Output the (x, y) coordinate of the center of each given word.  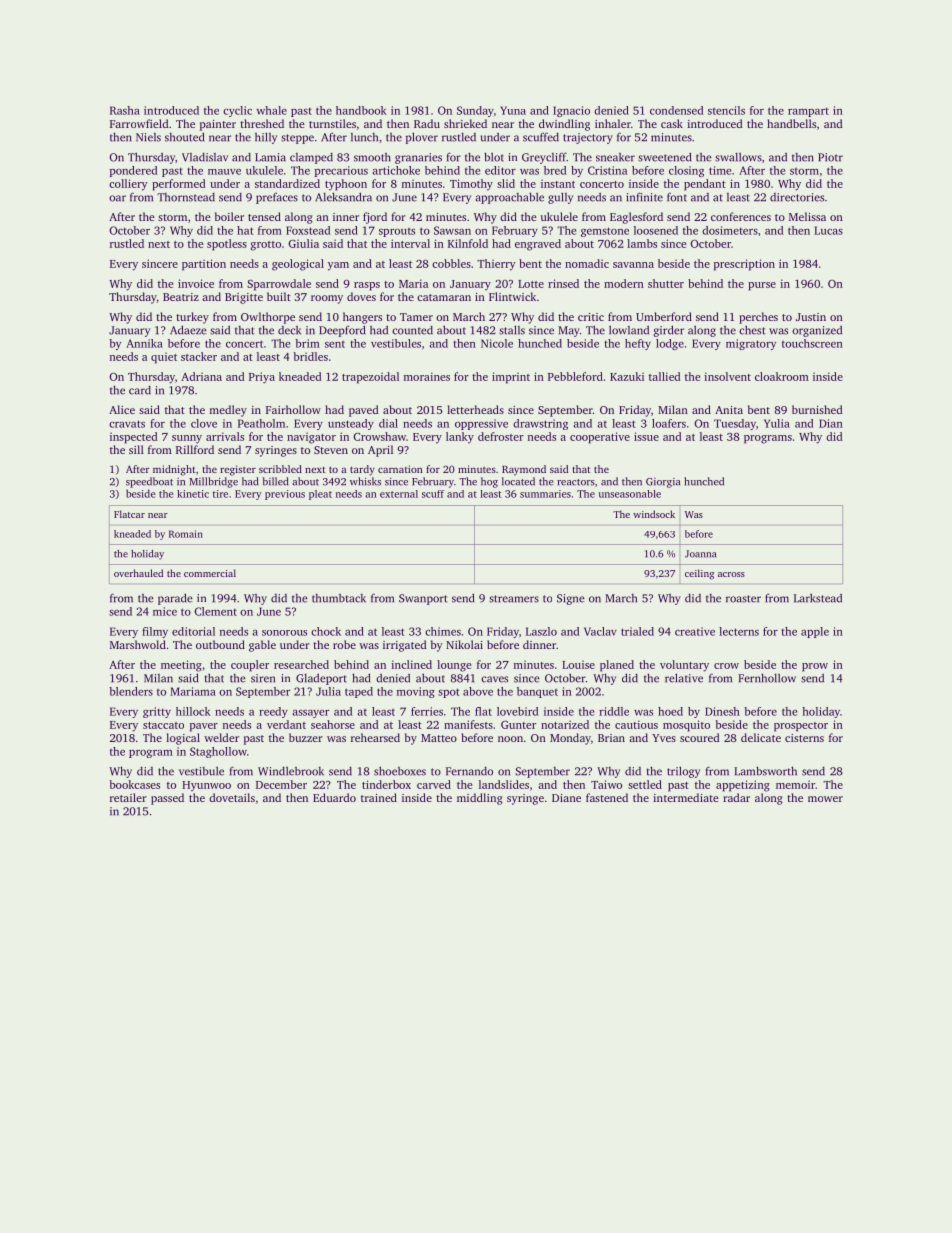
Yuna (513, 110)
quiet (164, 358)
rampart (808, 112)
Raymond (524, 470)
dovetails (232, 797)
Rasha (125, 110)
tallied (665, 376)
